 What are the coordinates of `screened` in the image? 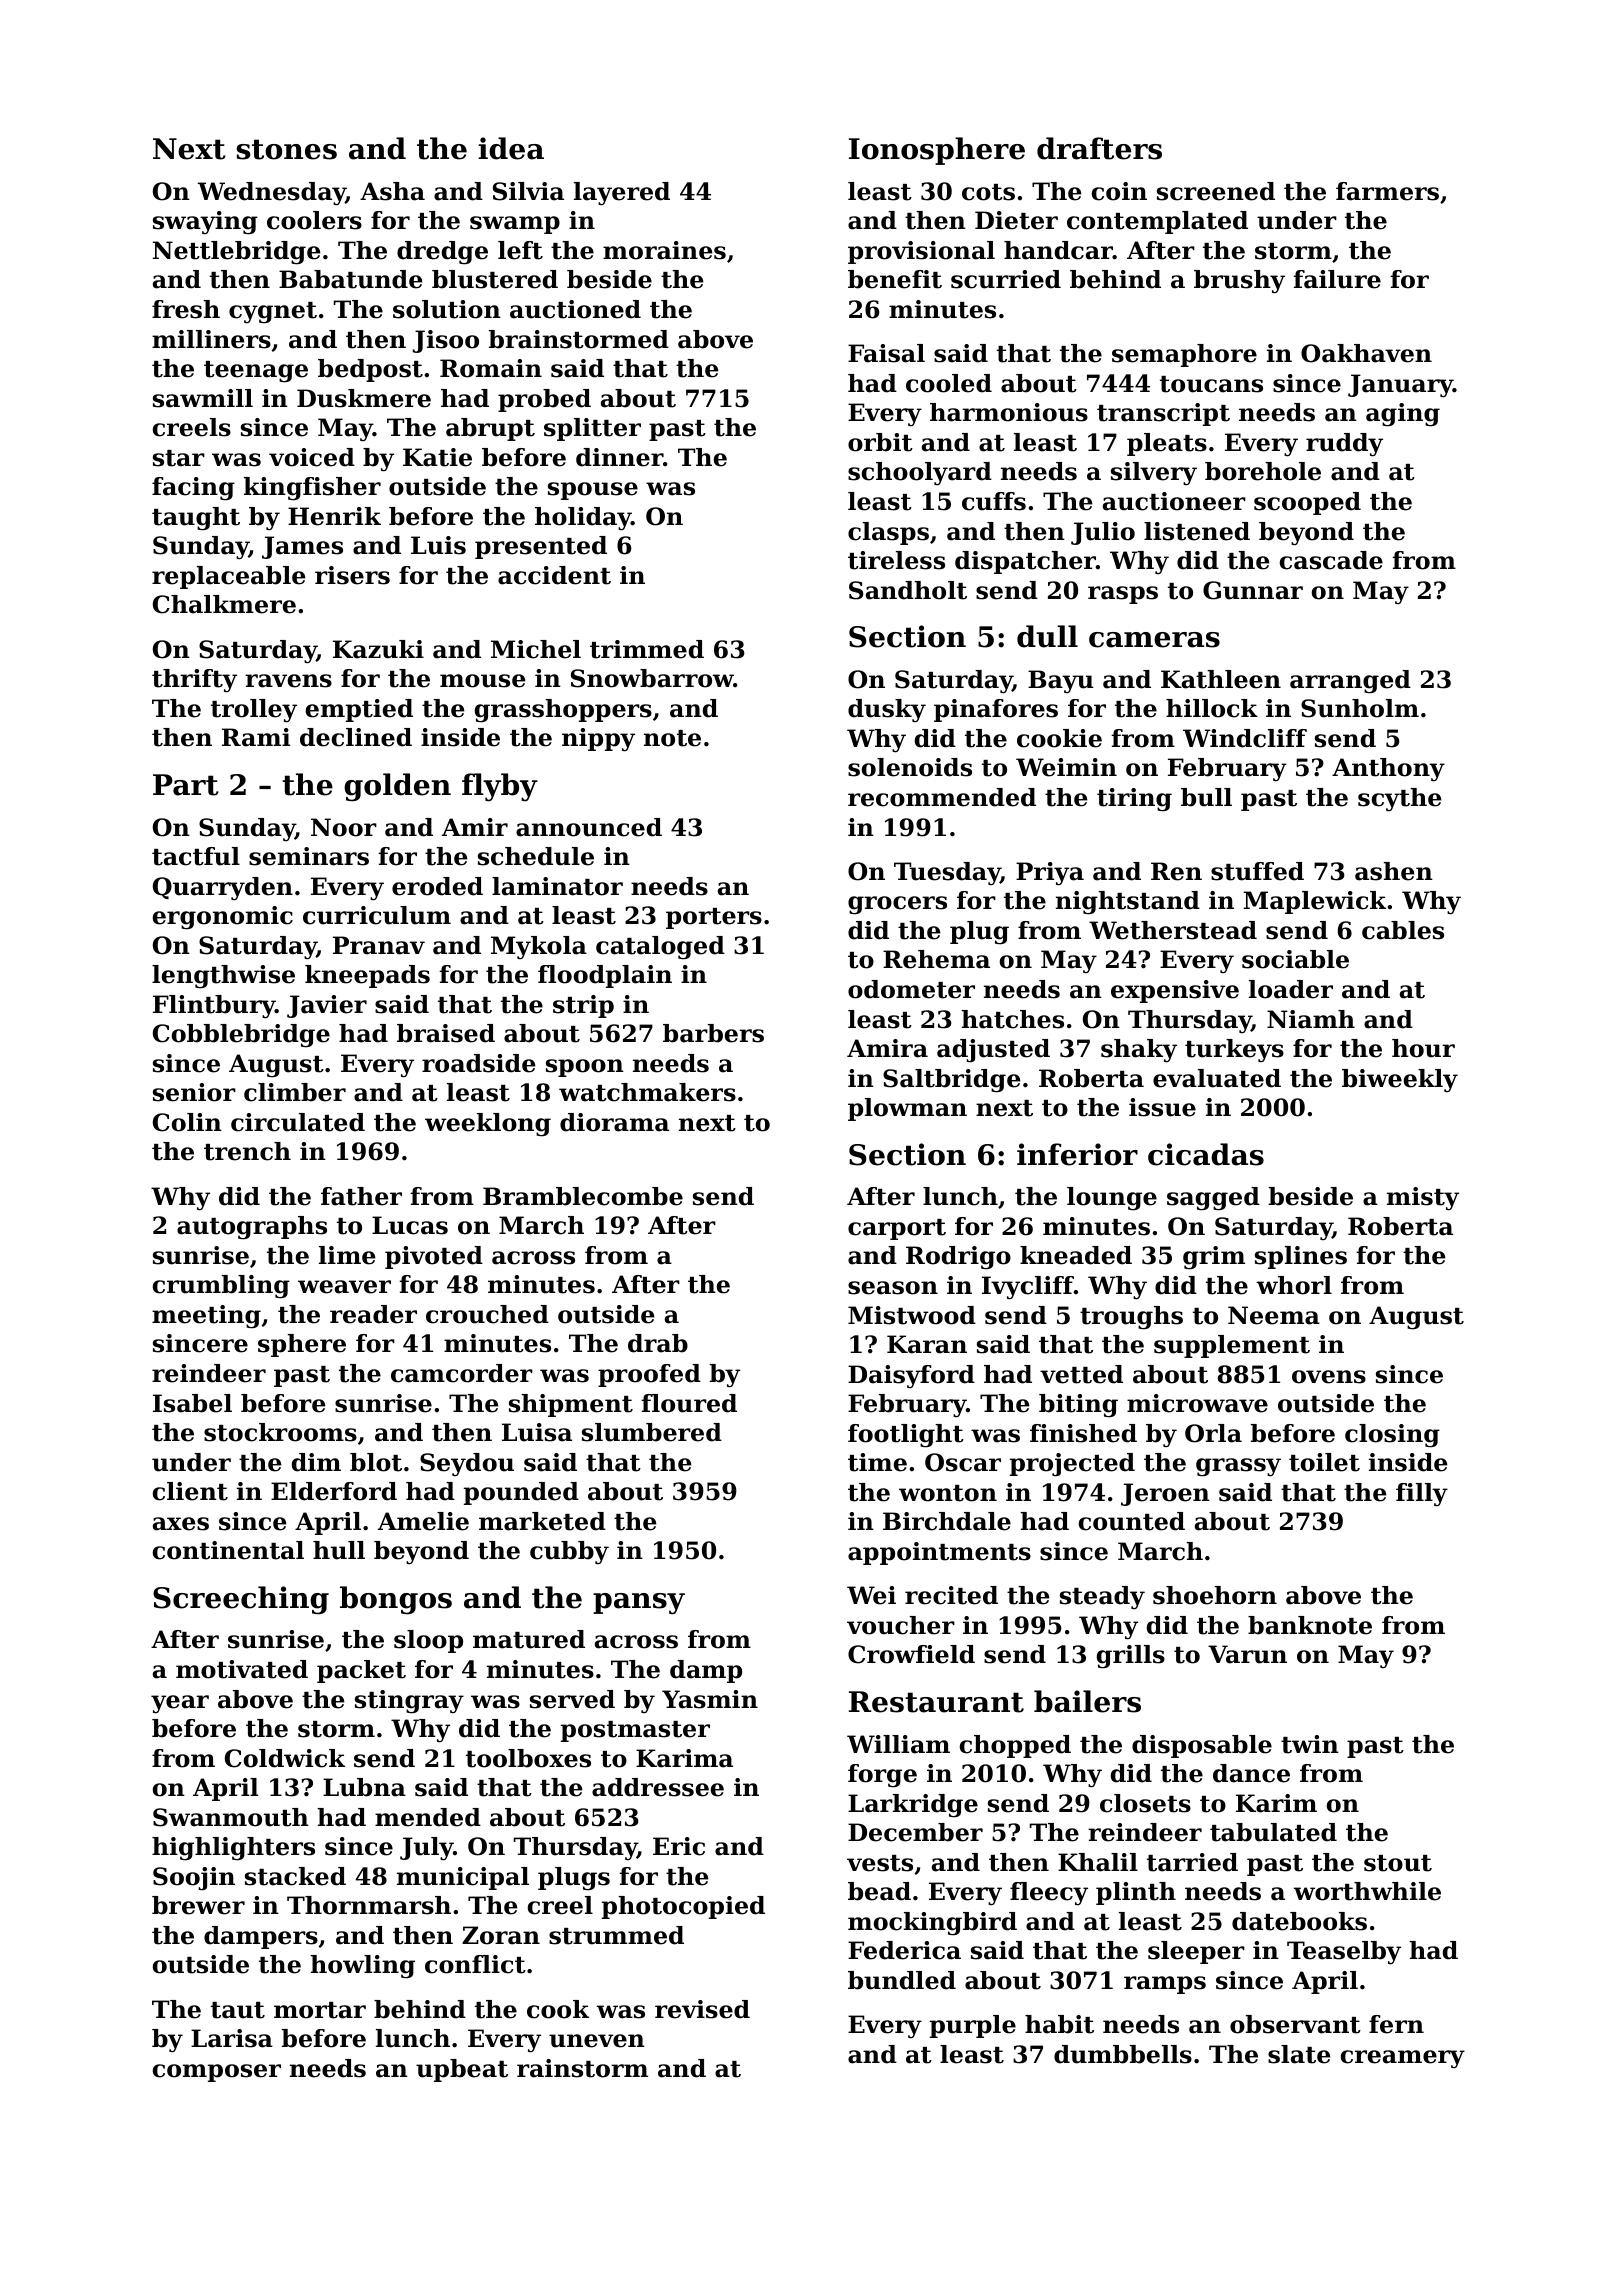 It's located at (1216, 191).
